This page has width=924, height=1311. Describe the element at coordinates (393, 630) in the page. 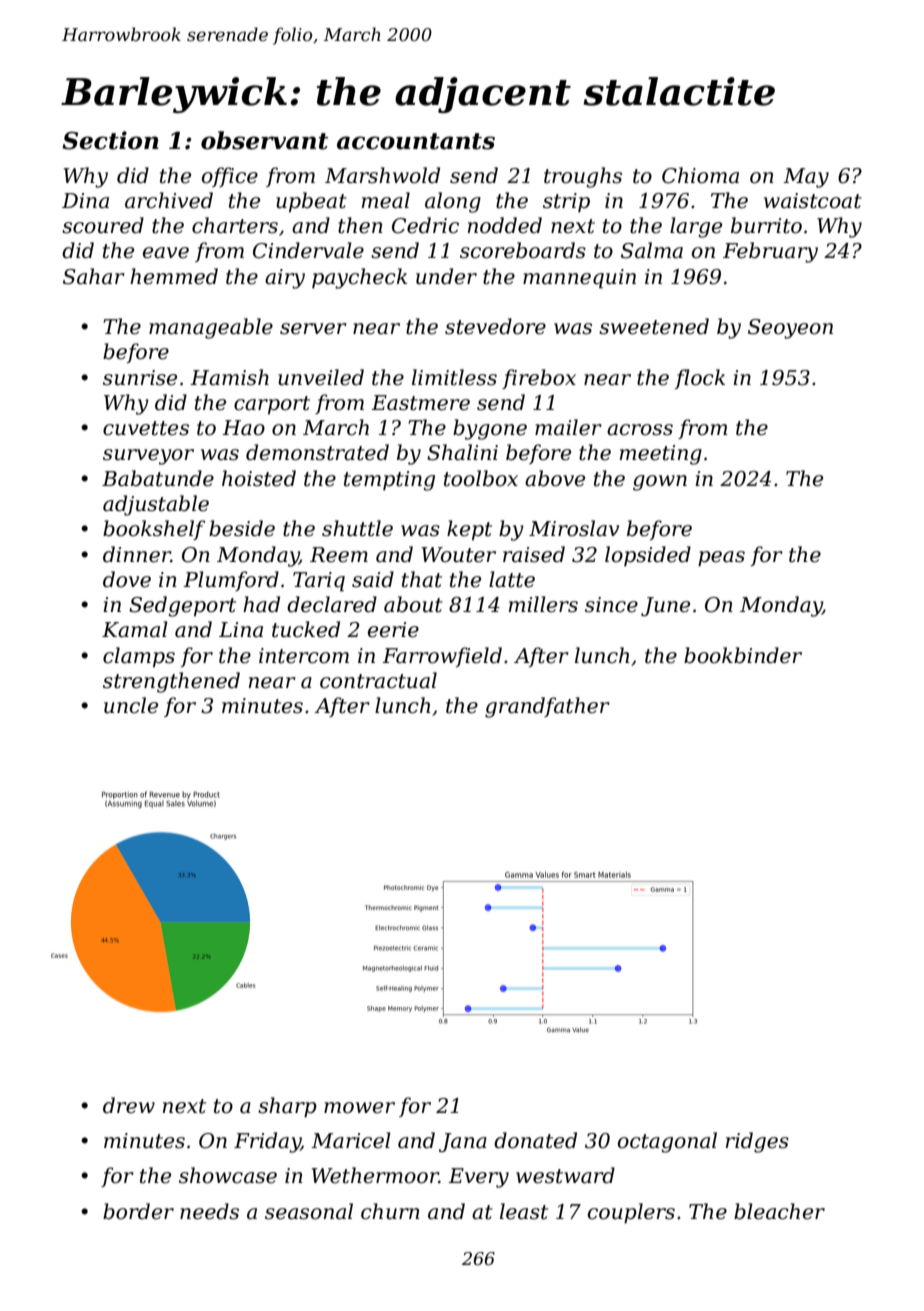

I see `eerie` at that location.
